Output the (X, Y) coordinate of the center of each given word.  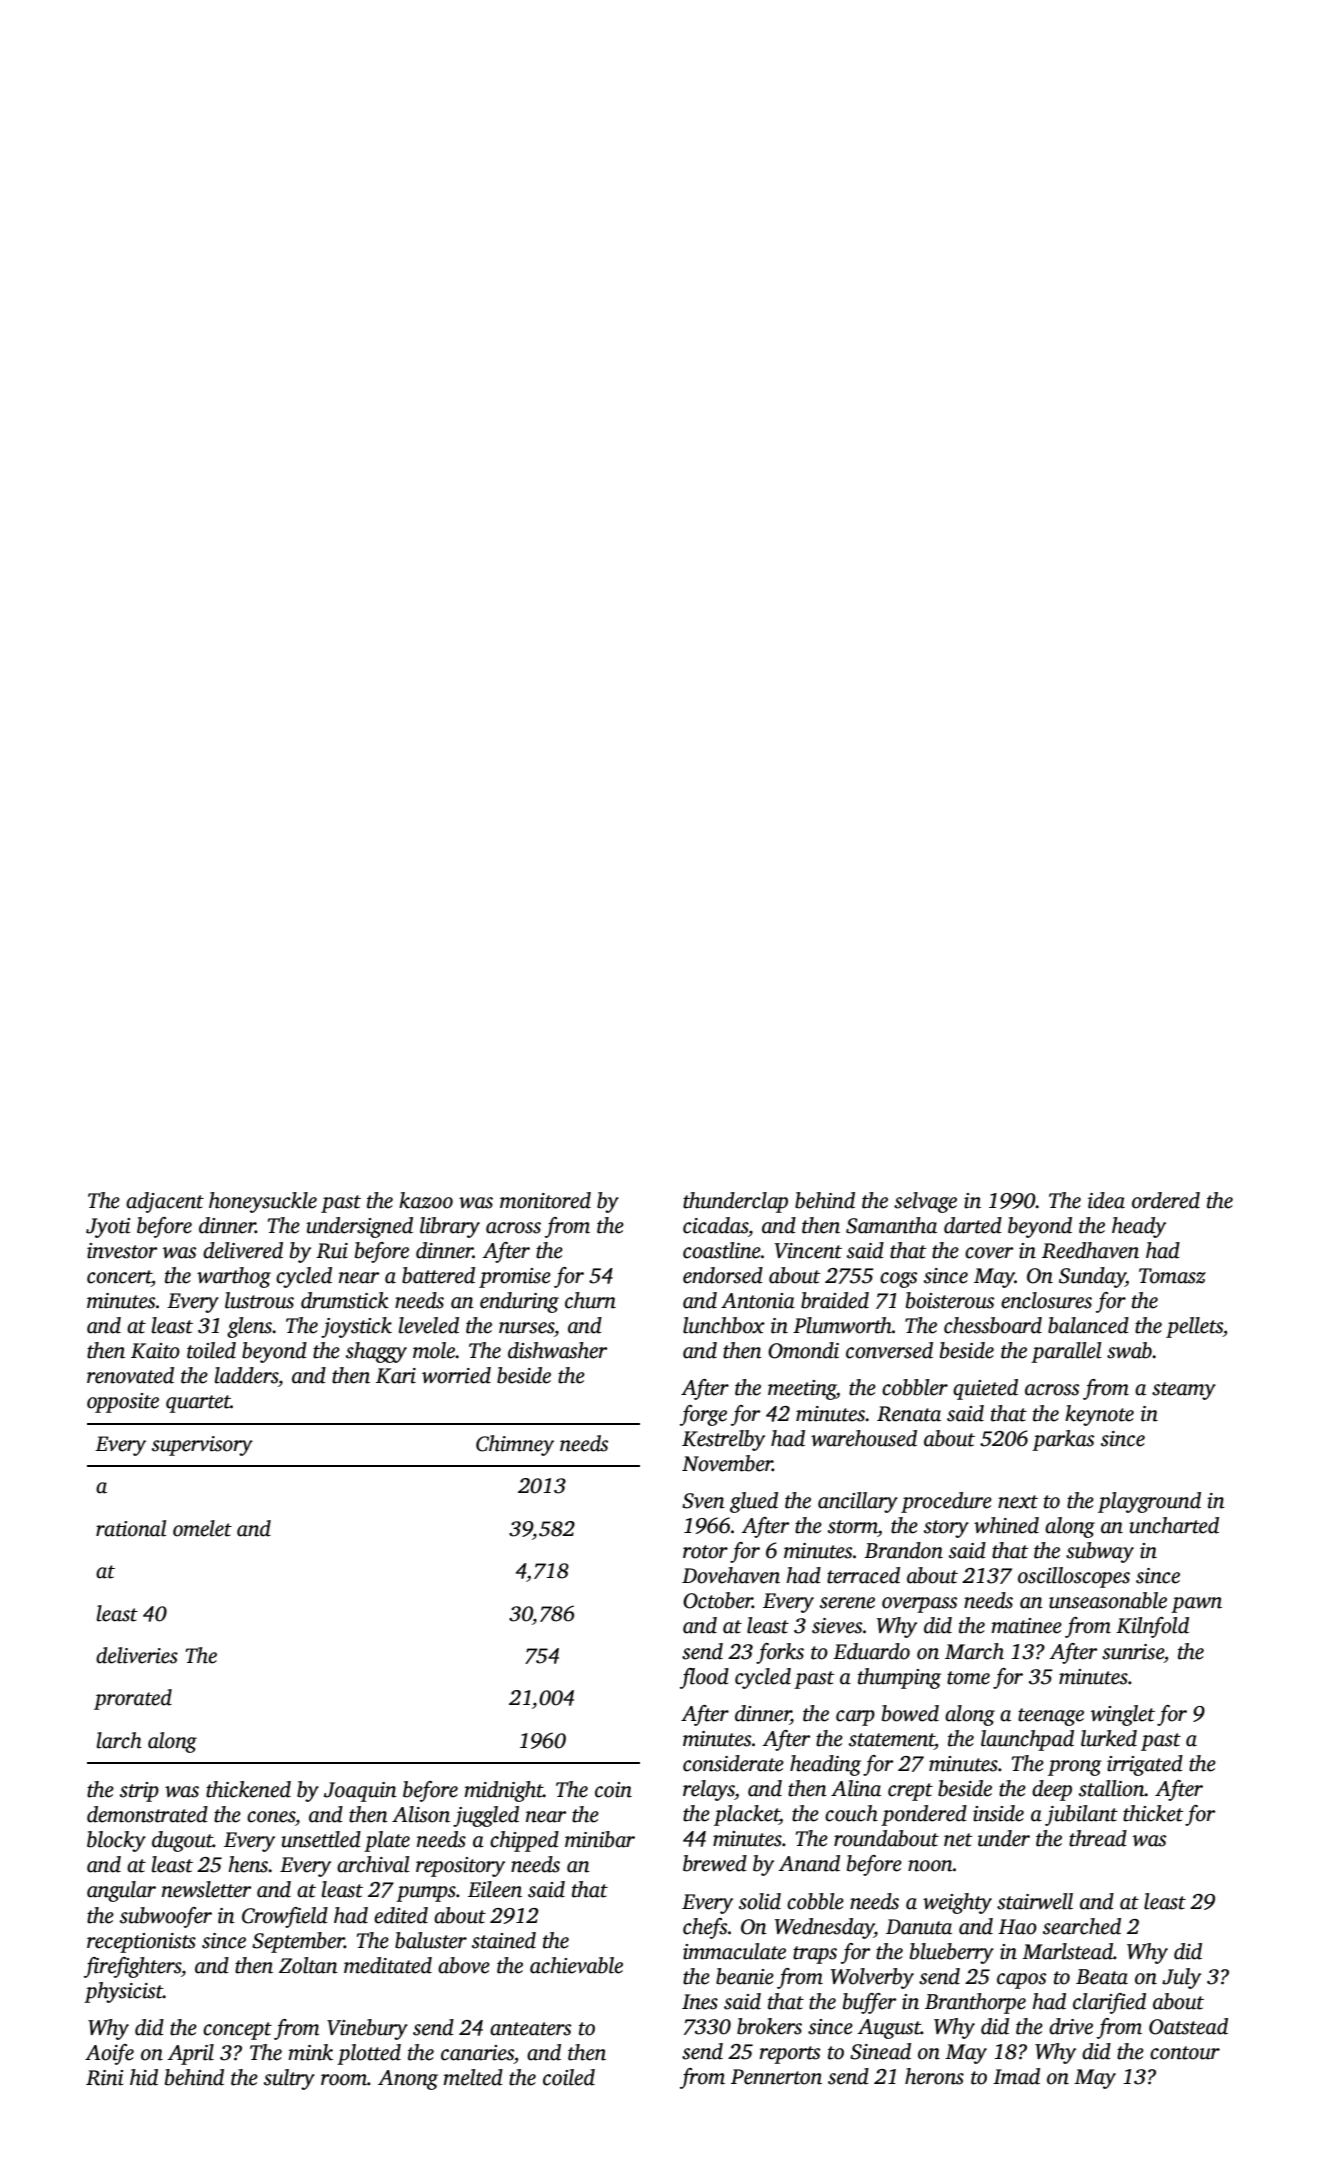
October (718, 1600)
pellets (1194, 1327)
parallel (1066, 1352)
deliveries (137, 1655)
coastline (722, 1250)
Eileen (495, 1889)
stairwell (1035, 1901)
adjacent (165, 1202)
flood (704, 1678)
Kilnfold (1152, 1627)
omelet (202, 1528)
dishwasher (557, 1350)
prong (1075, 1768)
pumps (426, 1894)
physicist (123, 1992)
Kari (396, 1376)
